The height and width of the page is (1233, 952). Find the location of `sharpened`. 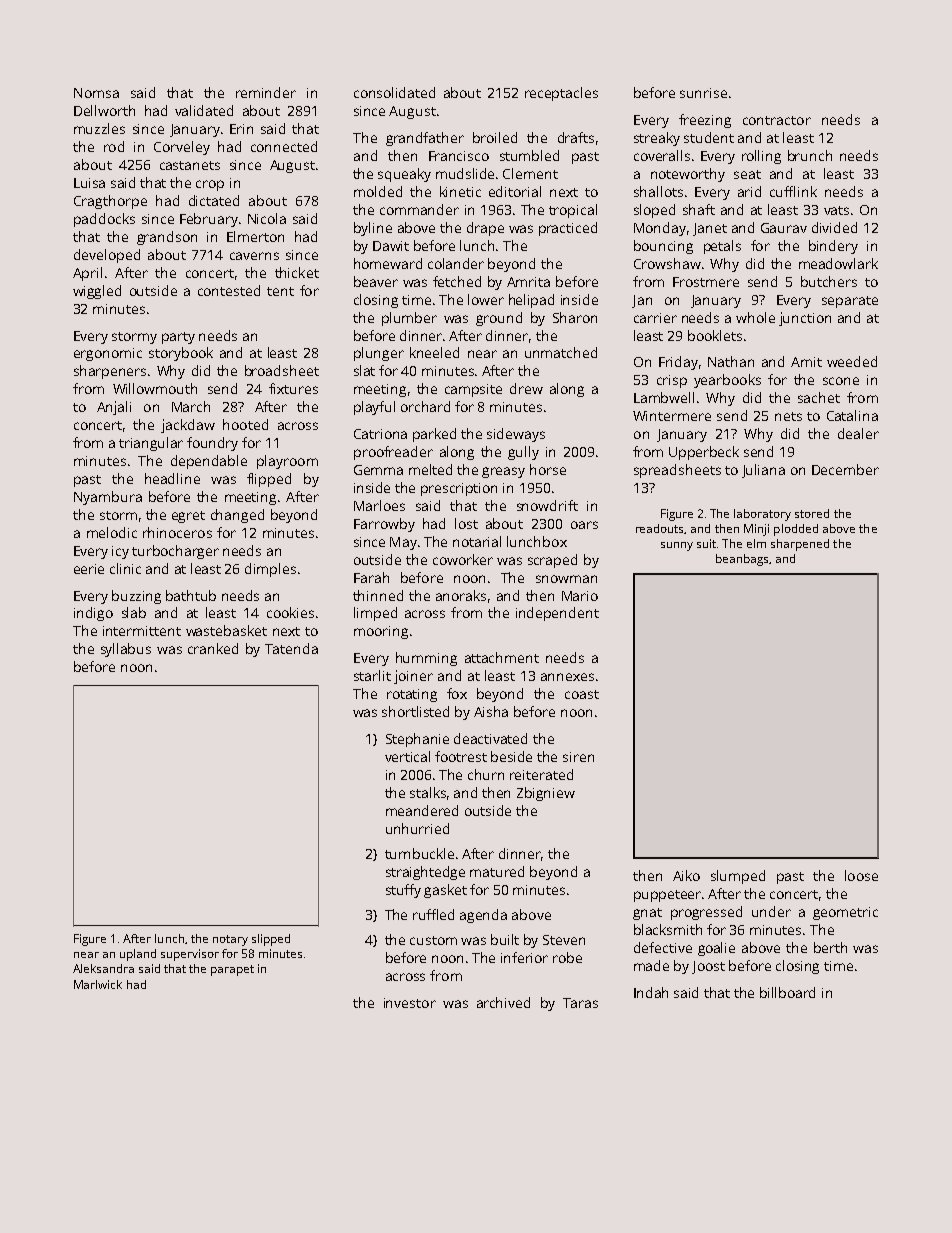

sharpened is located at coordinates (800, 545).
